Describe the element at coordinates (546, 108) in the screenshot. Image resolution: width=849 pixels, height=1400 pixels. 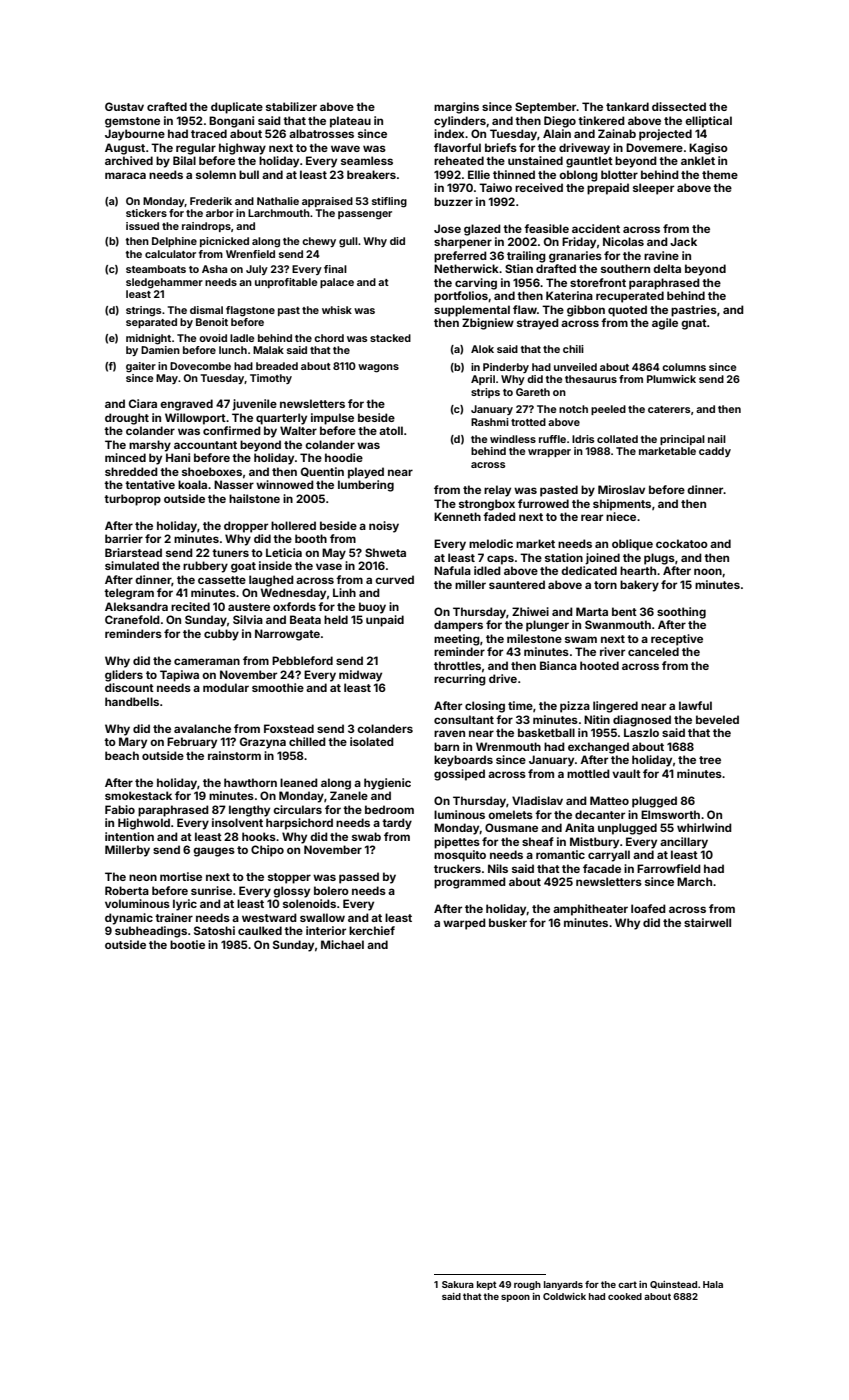
I see `September` at that location.
